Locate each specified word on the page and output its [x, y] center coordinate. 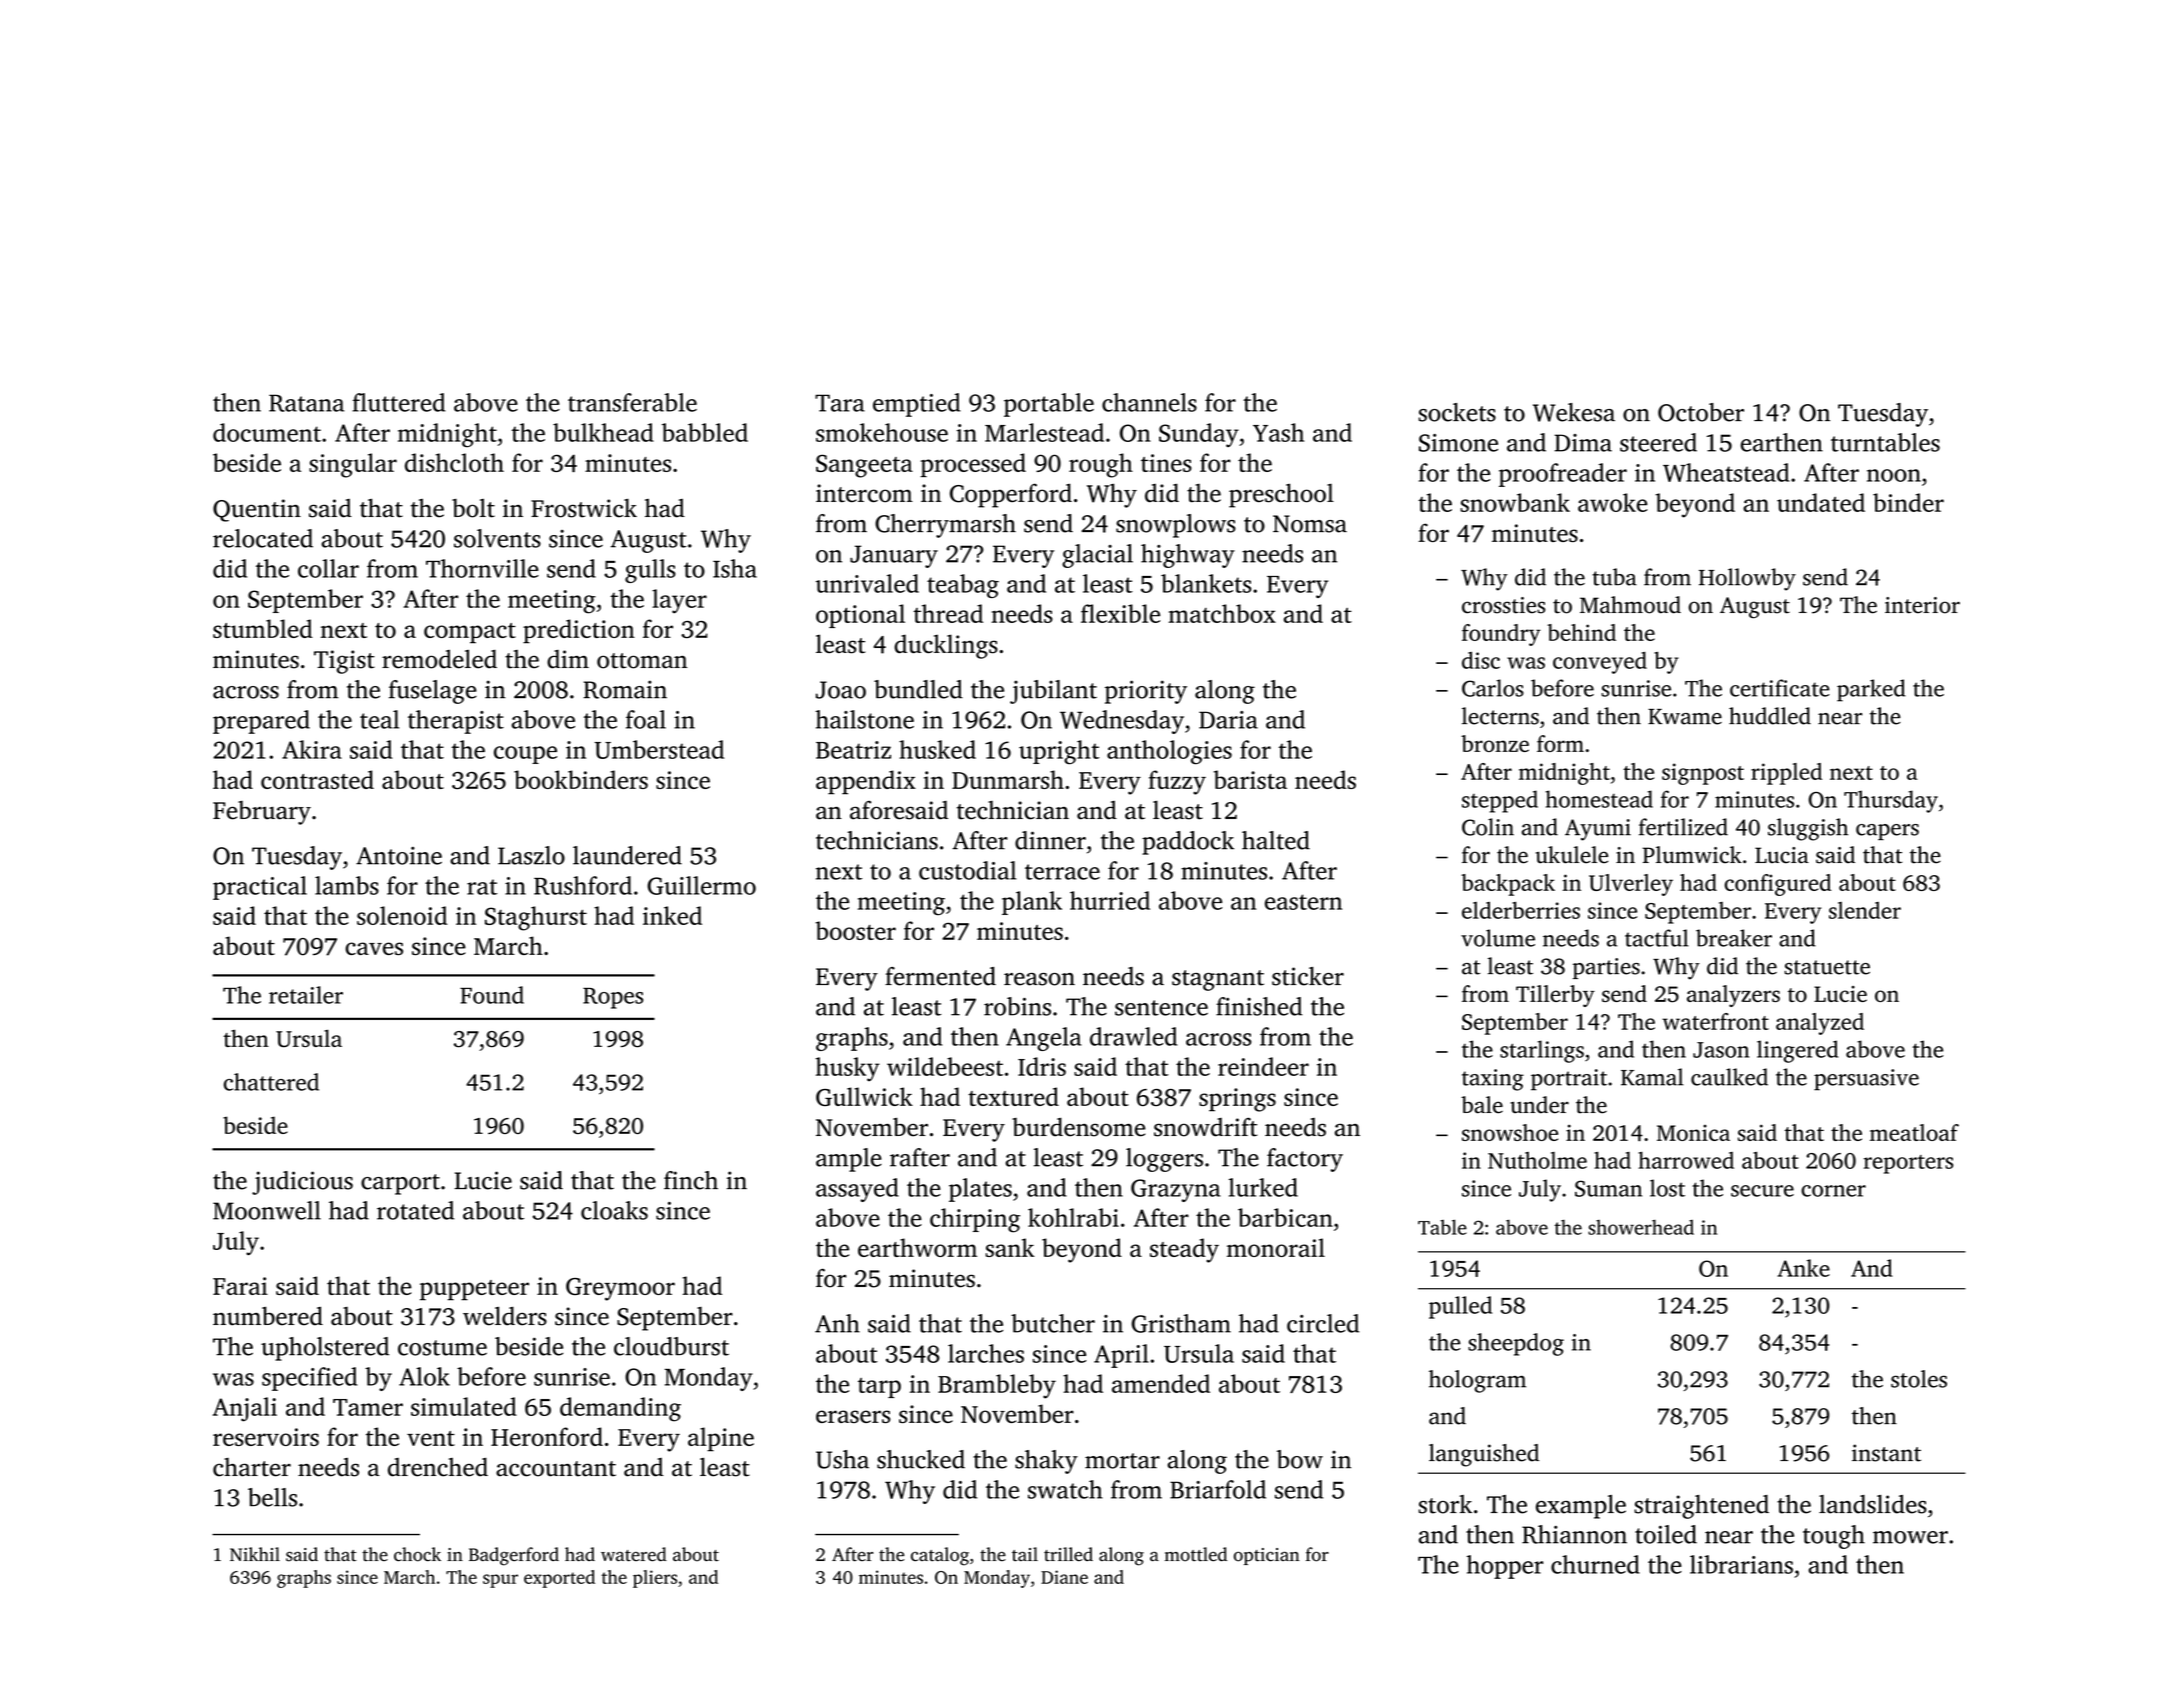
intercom [864, 493]
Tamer [368, 1407]
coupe [525, 755]
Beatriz [853, 750]
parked [1871, 690]
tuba [1614, 577]
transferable [632, 402]
